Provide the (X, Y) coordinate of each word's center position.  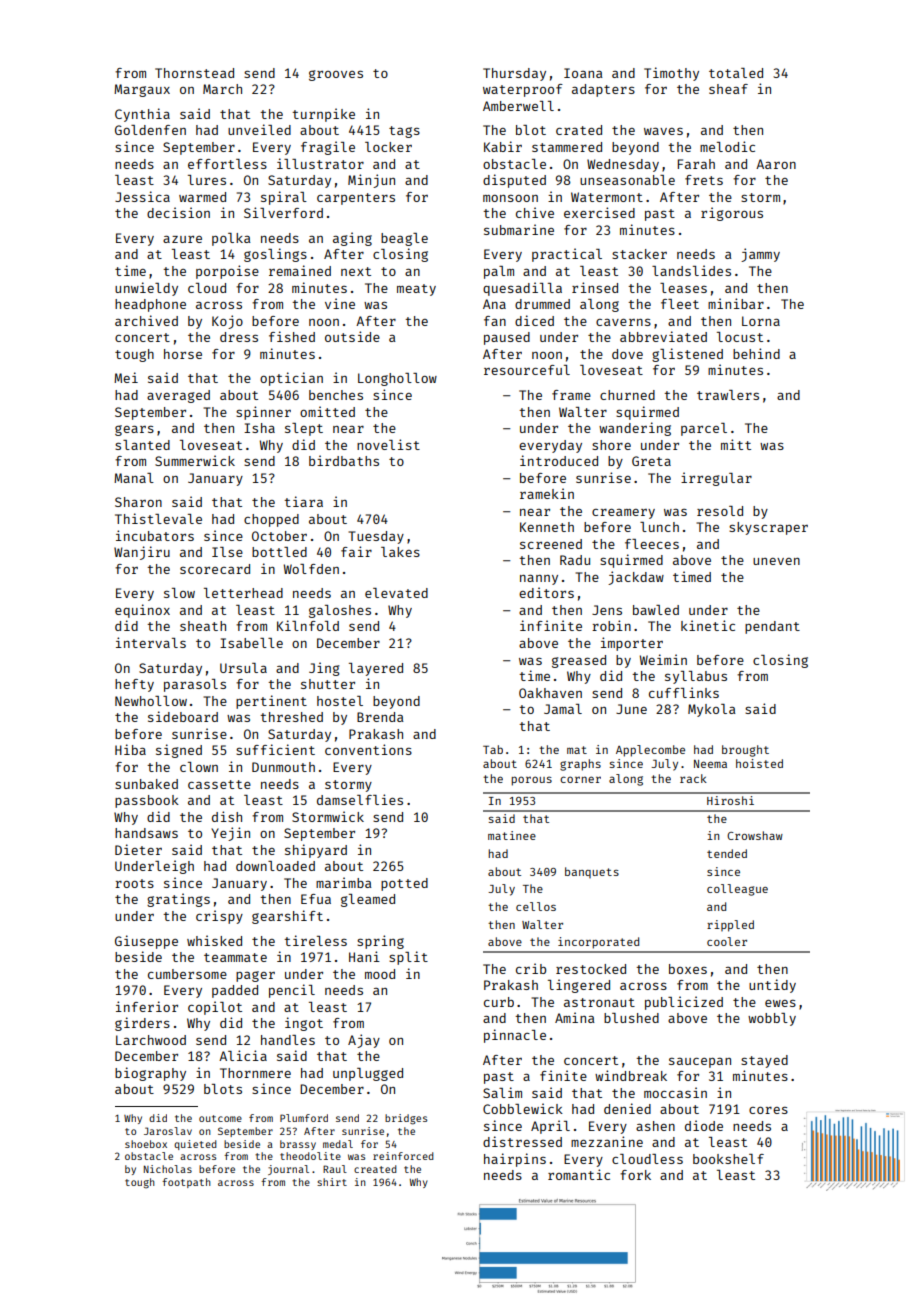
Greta (651, 461)
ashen (655, 1126)
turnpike (323, 115)
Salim (502, 1092)
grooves (336, 75)
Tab (493, 749)
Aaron (776, 164)
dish (227, 816)
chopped (271, 520)
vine (340, 303)
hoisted (759, 763)
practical (567, 255)
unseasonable (627, 180)
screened (551, 544)
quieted (195, 1145)
